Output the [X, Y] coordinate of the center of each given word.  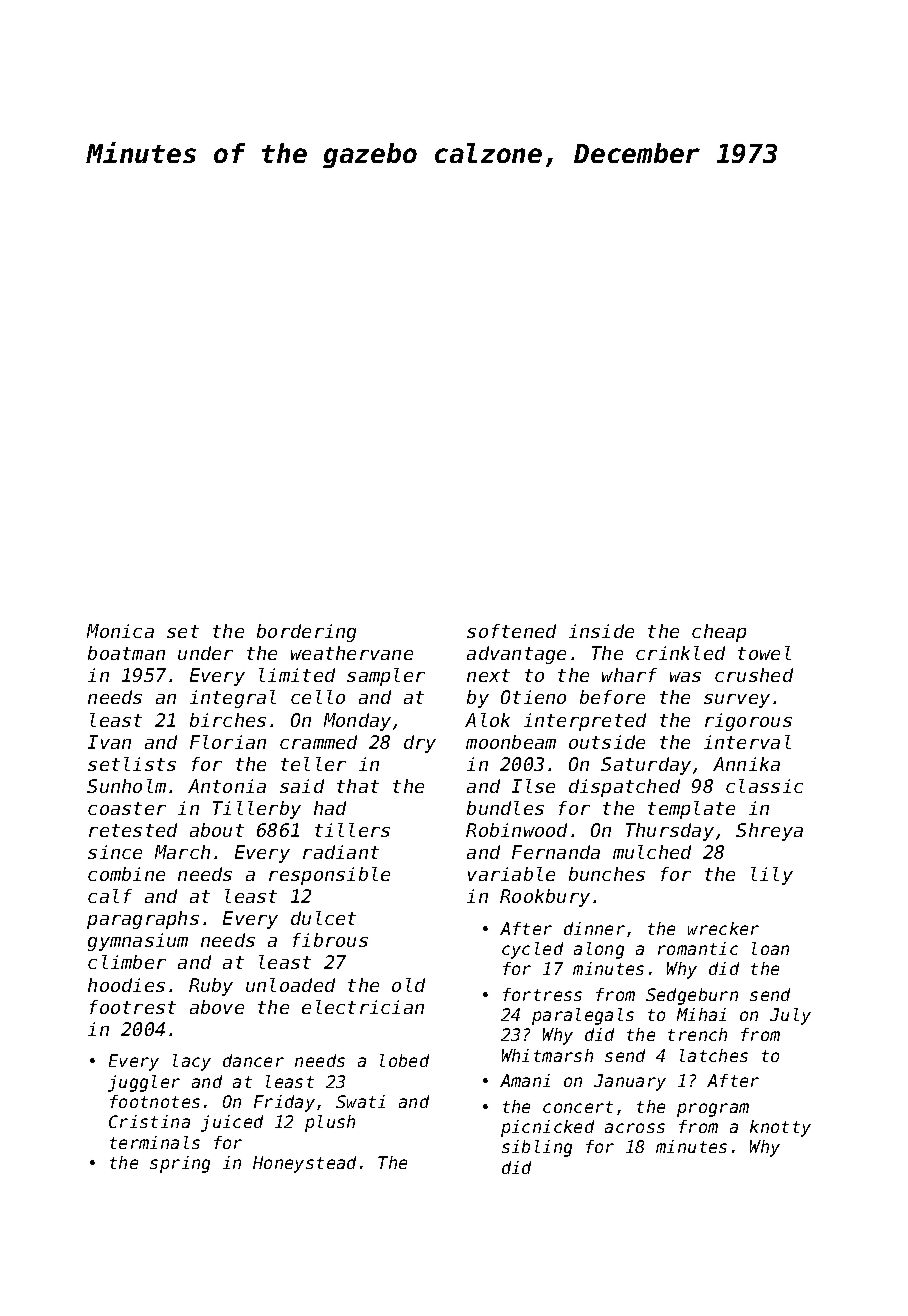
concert [578, 1107]
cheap [719, 633]
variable [511, 874]
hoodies [126, 985]
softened [511, 631]
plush [330, 1123]
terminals [155, 1142]
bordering [306, 633]
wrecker [723, 928]
